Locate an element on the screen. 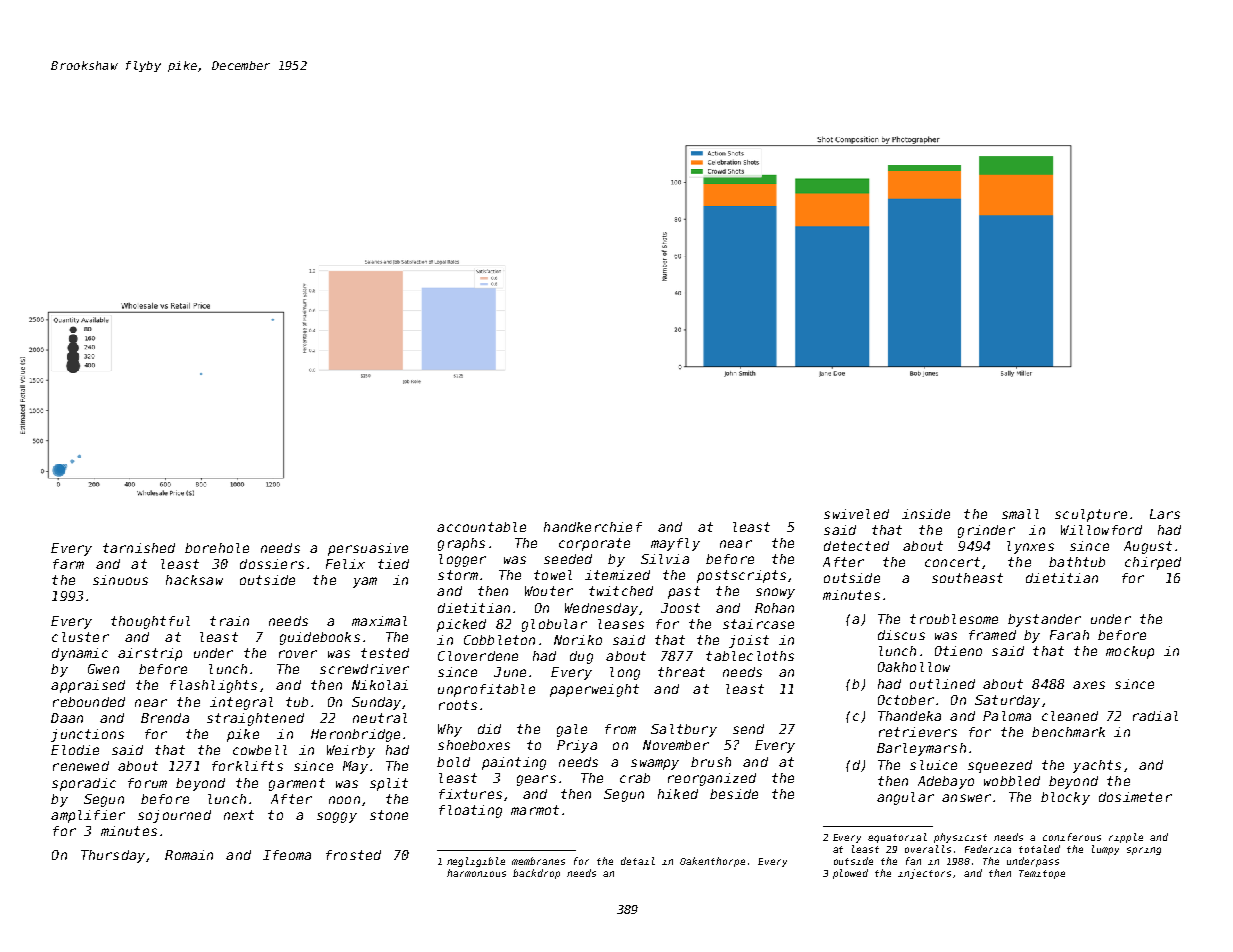 The width and height of the screenshot is (1233, 952). Rohan is located at coordinates (774, 608).
